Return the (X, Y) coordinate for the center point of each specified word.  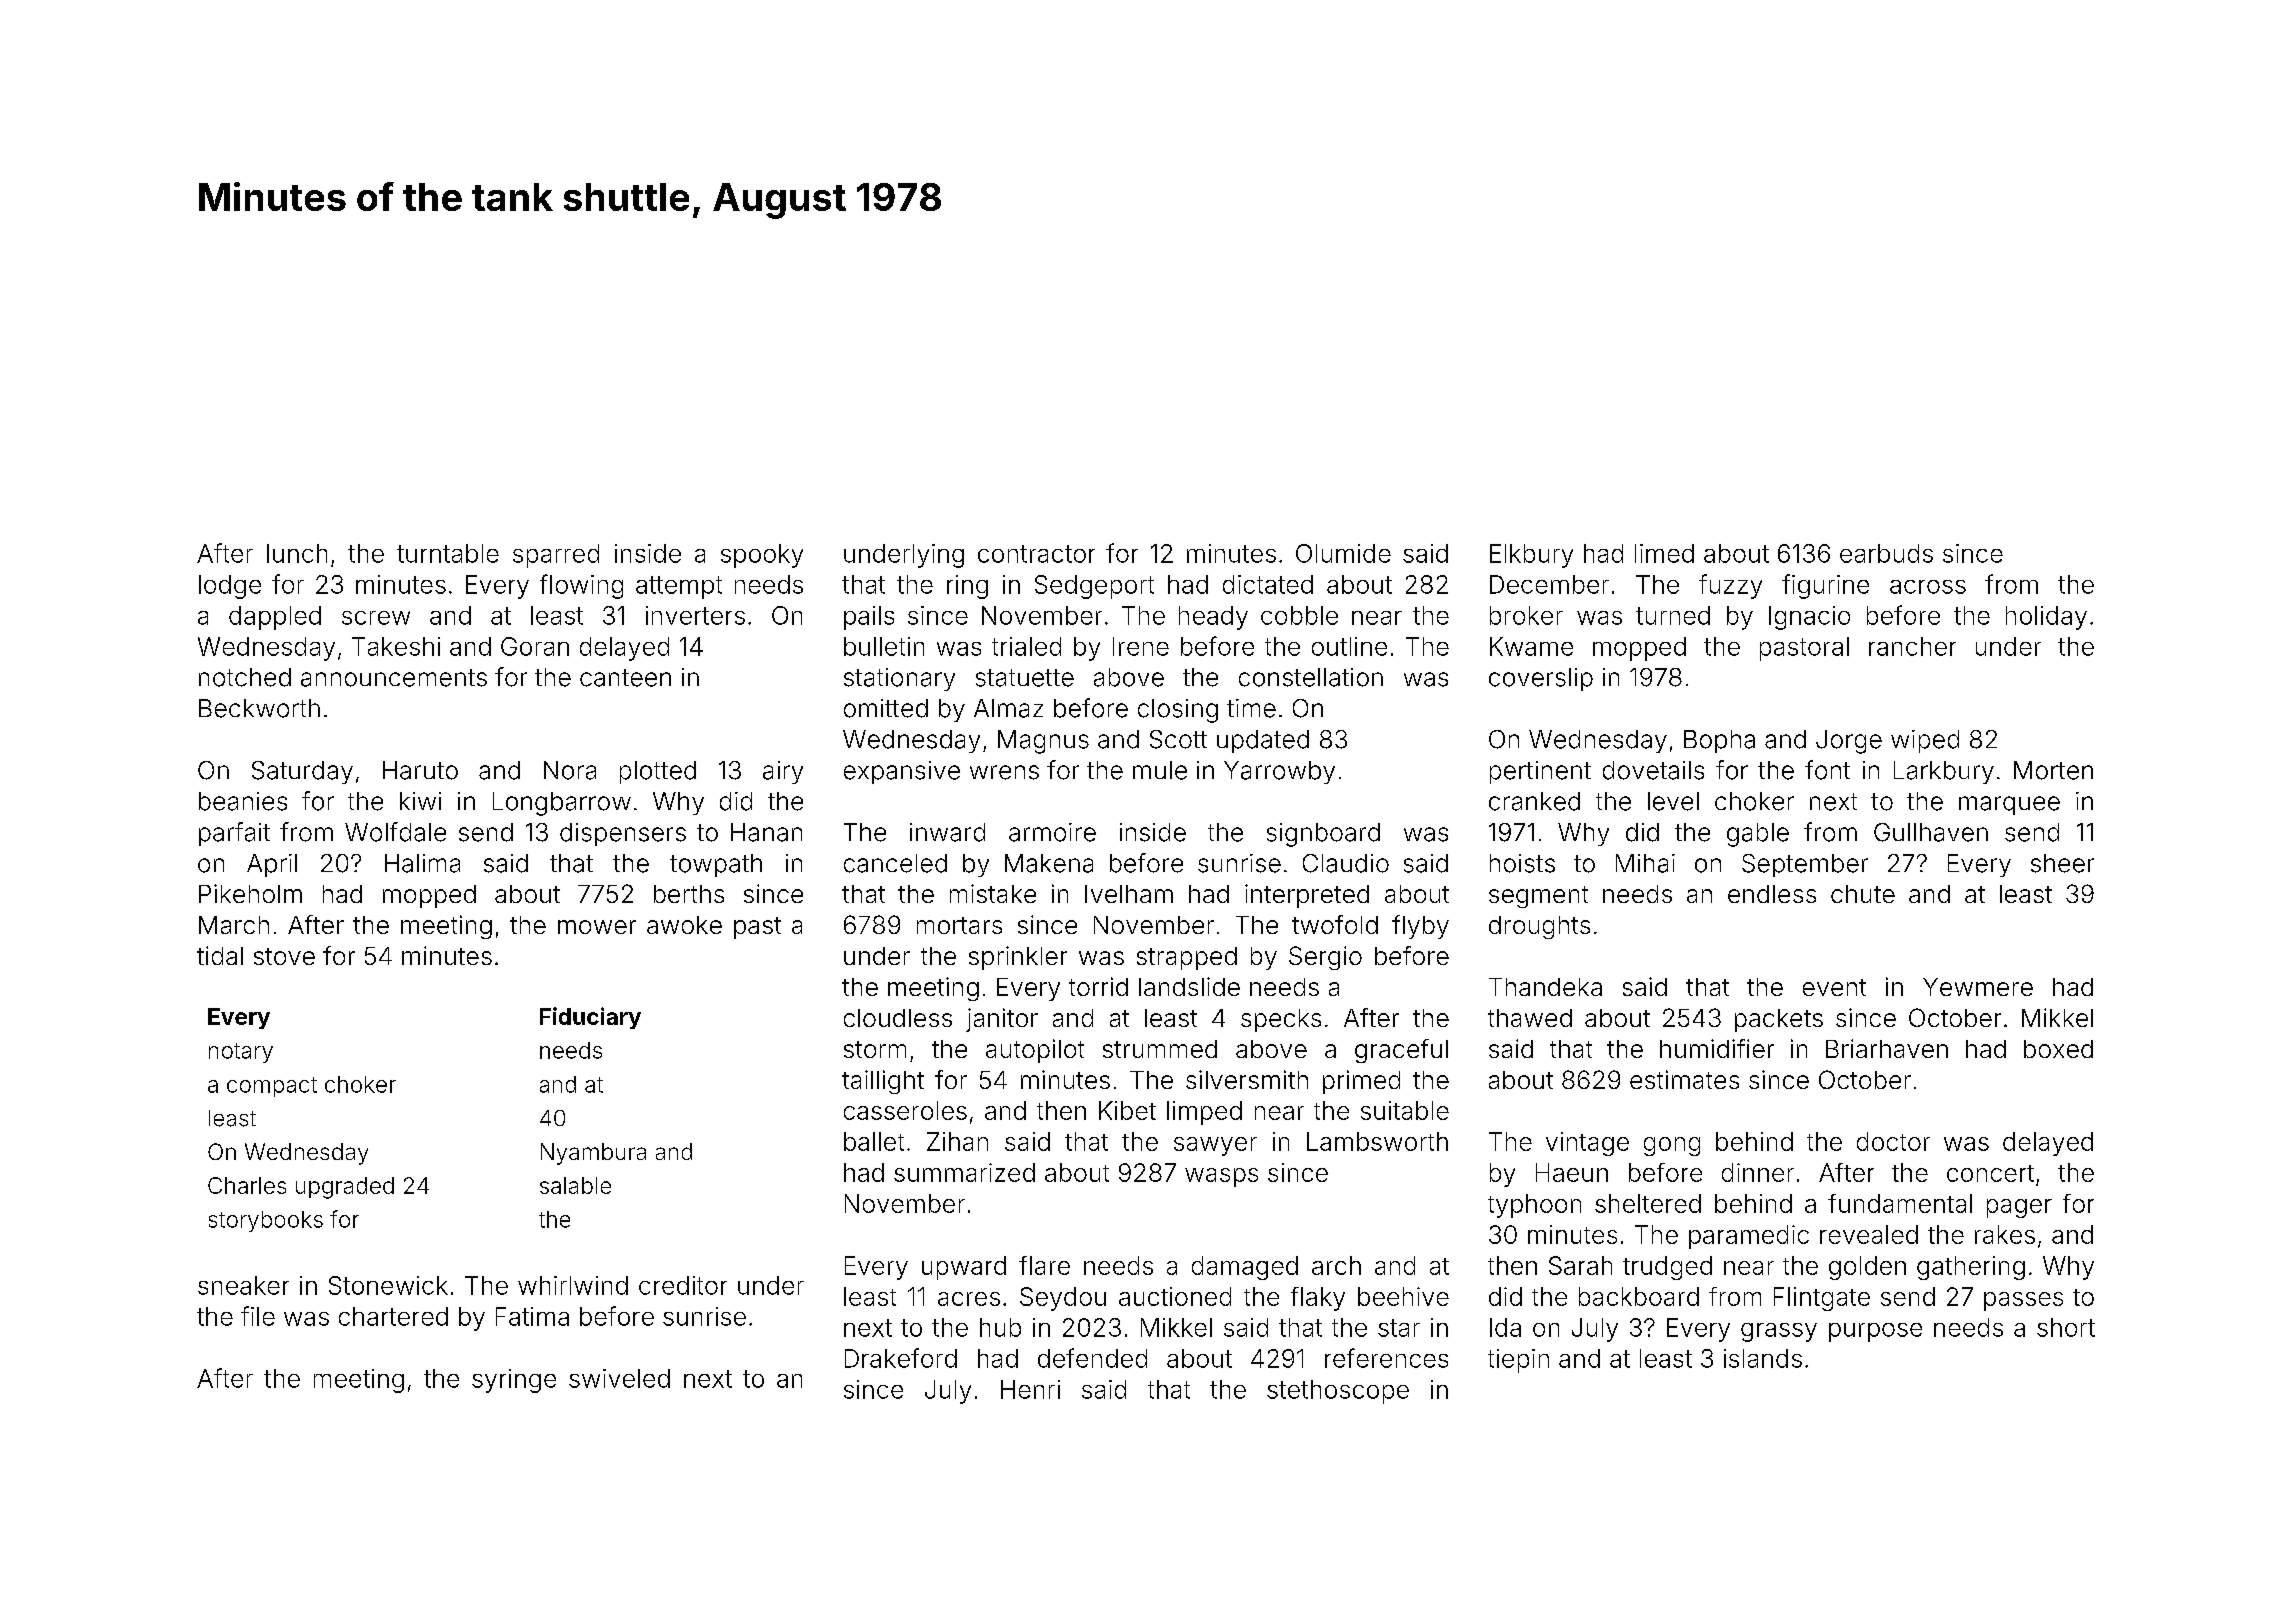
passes (2023, 1301)
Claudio (1346, 863)
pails (869, 618)
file (258, 1316)
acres (969, 1299)
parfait (234, 834)
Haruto (420, 770)
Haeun (1572, 1172)
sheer (2062, 863)
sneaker (243, 1285)
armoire (1052, 832)
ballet (874, 1141)
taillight (883, 1082)
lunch (297, 553)
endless (1772, 894)
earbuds (1886, 553)
